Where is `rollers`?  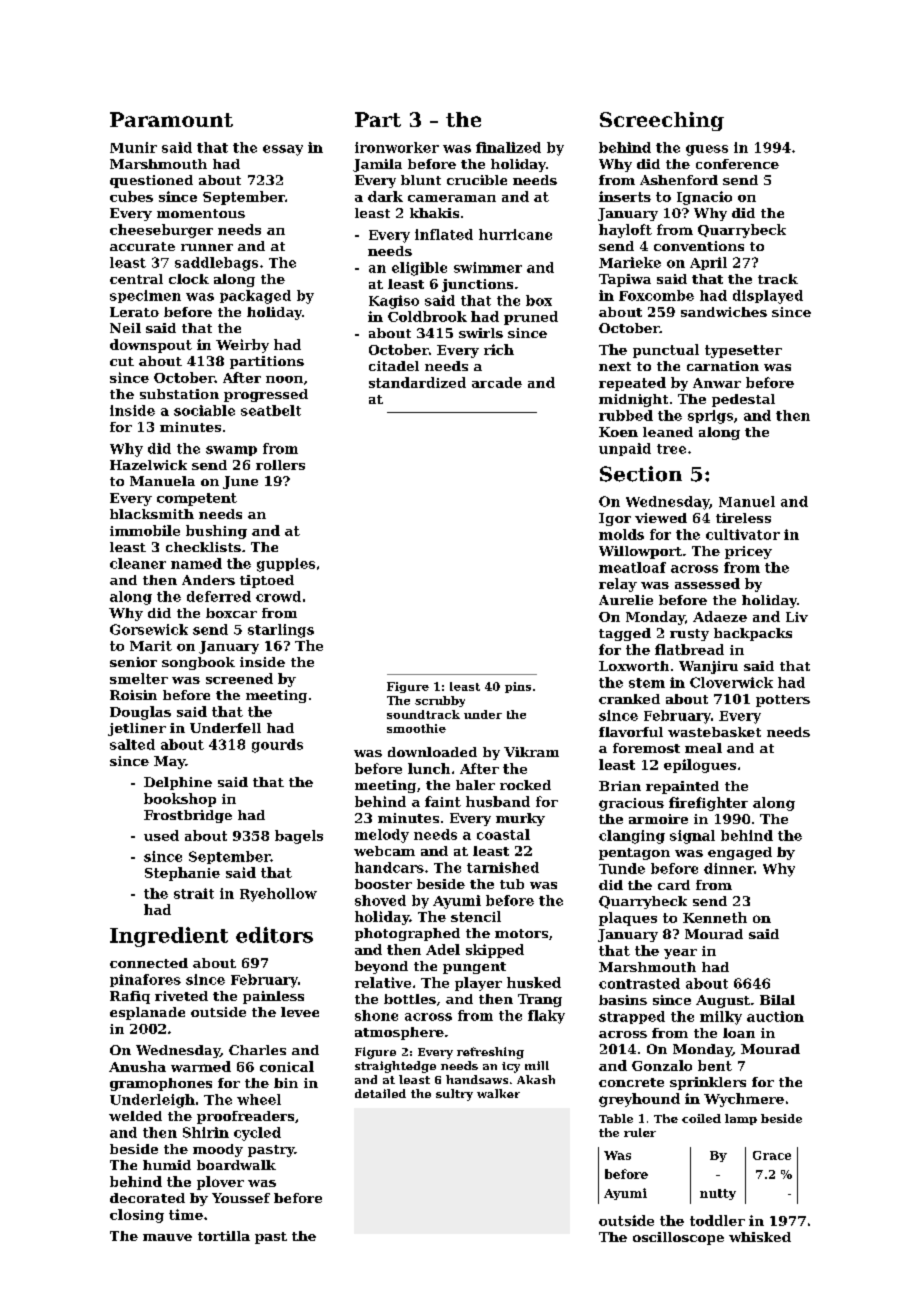
rollers is located at coordinates (280, 465).
